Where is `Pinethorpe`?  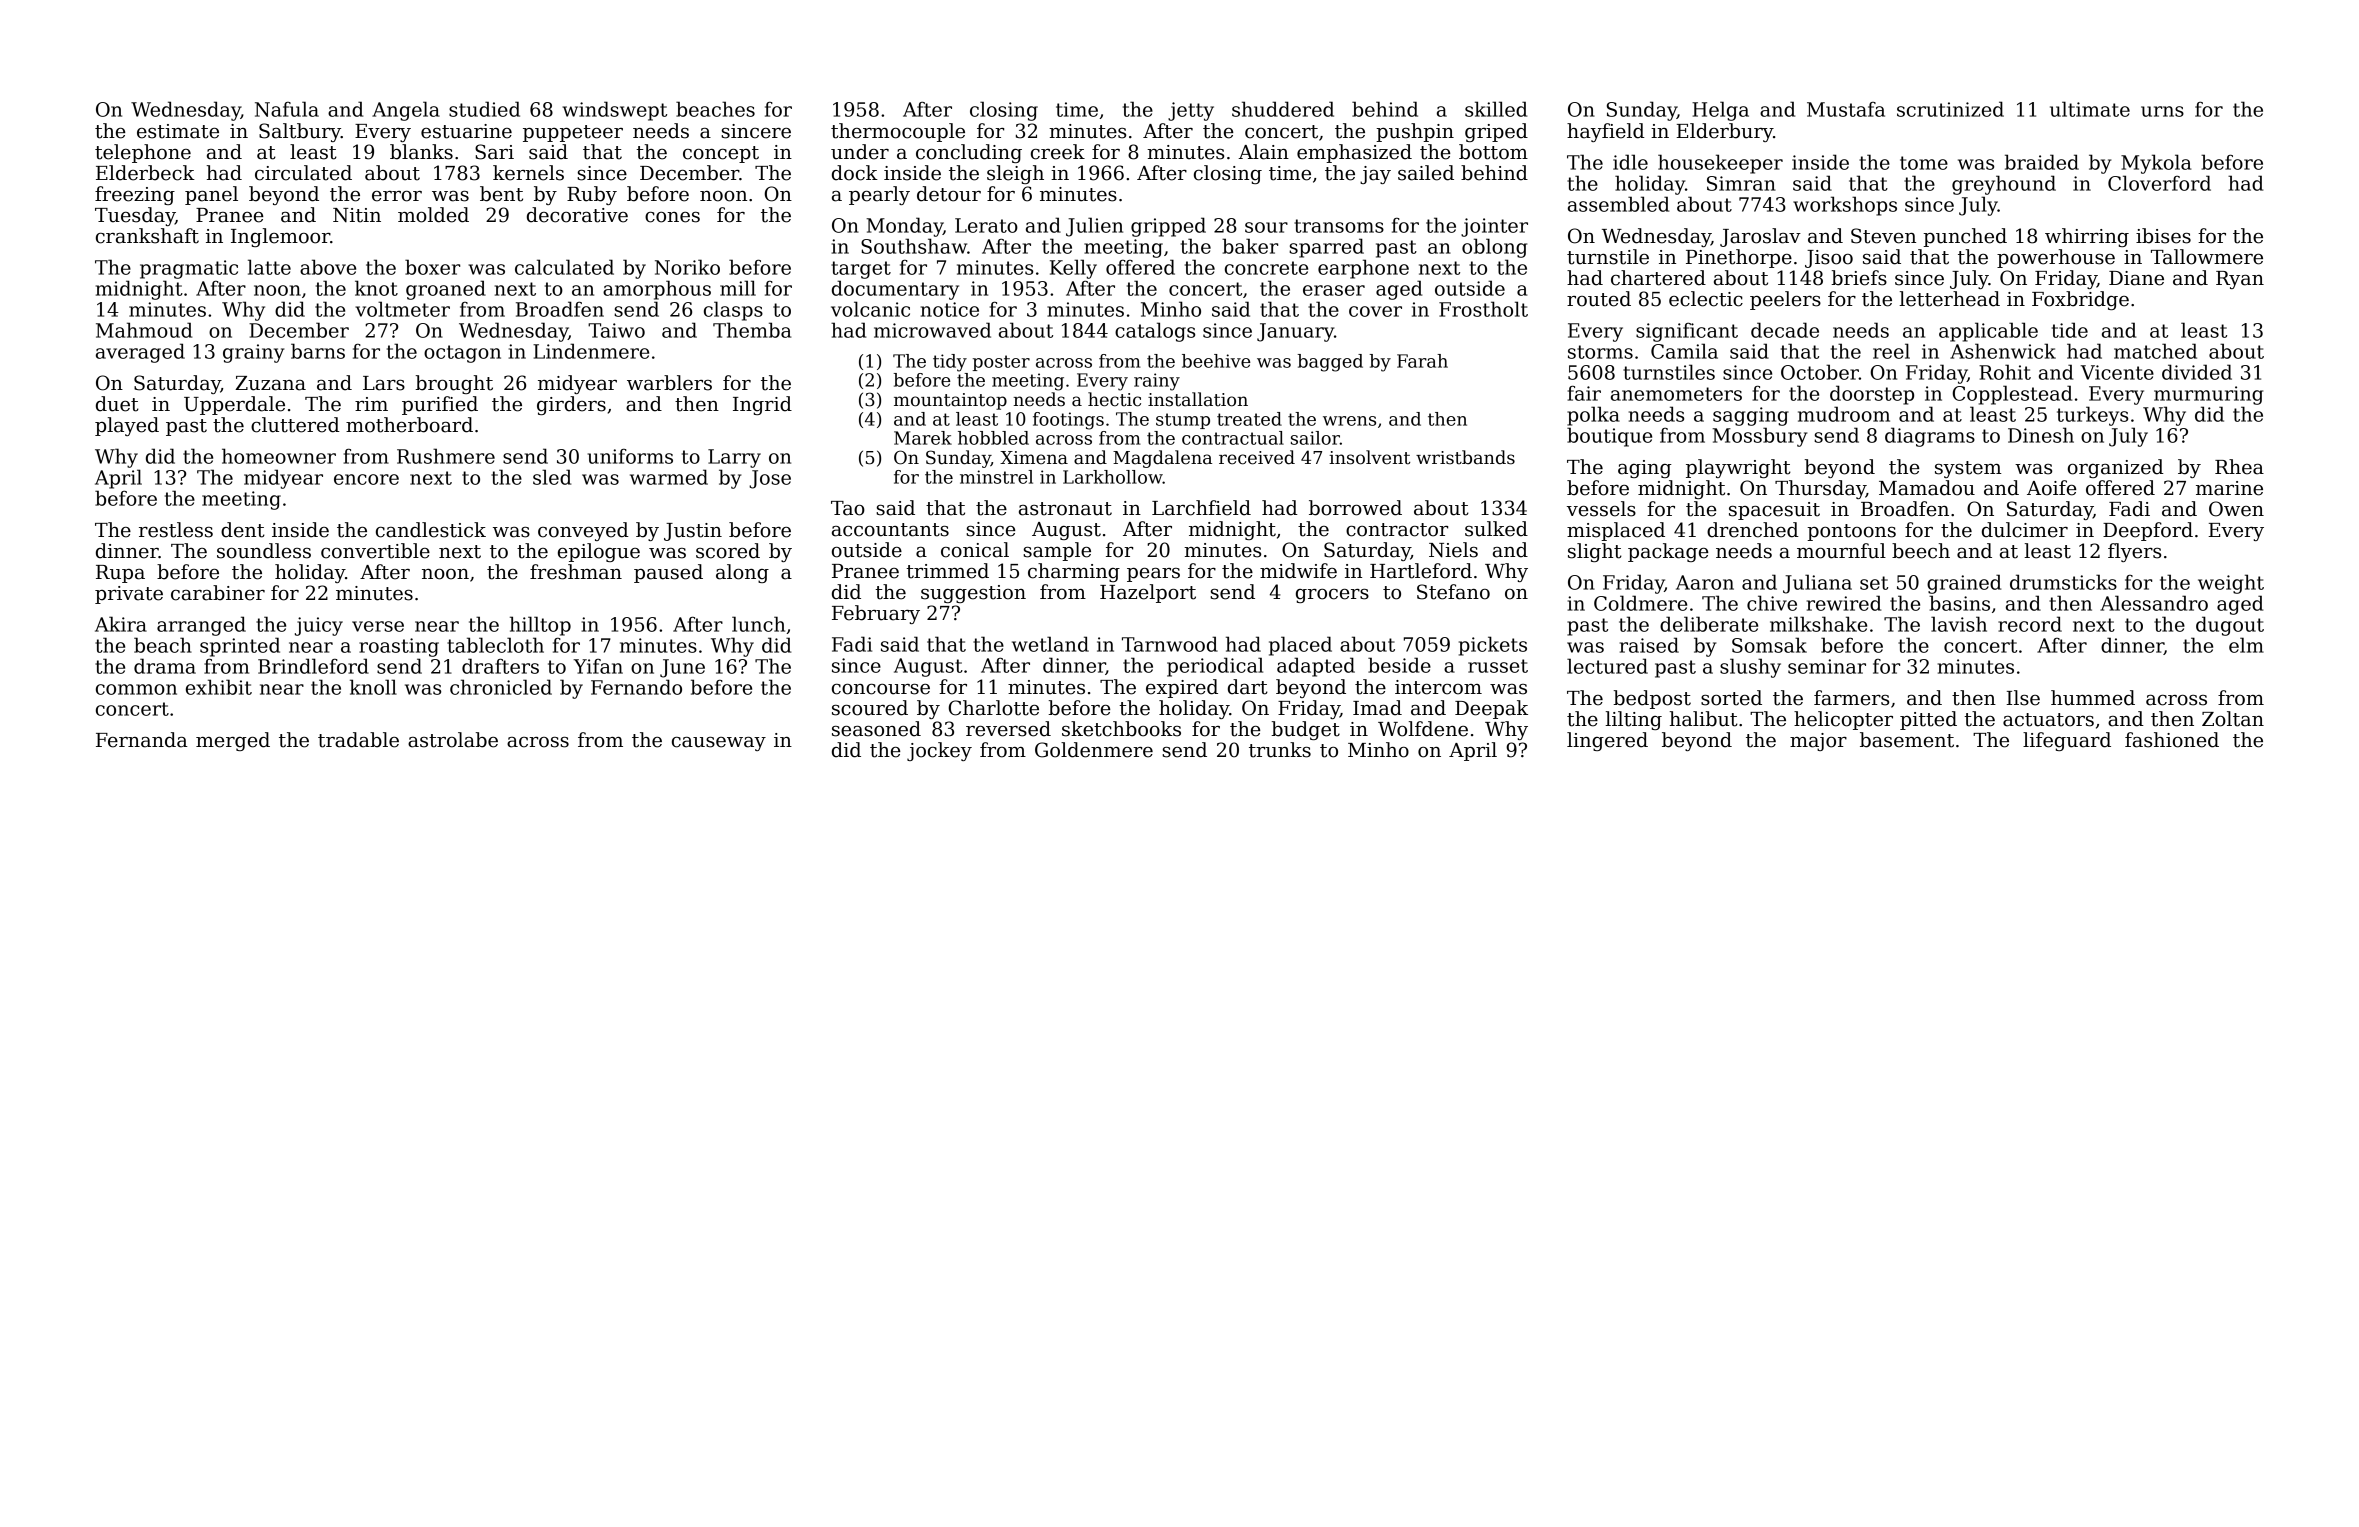 Pinethorpe is located at coordinates (1739, 258).
